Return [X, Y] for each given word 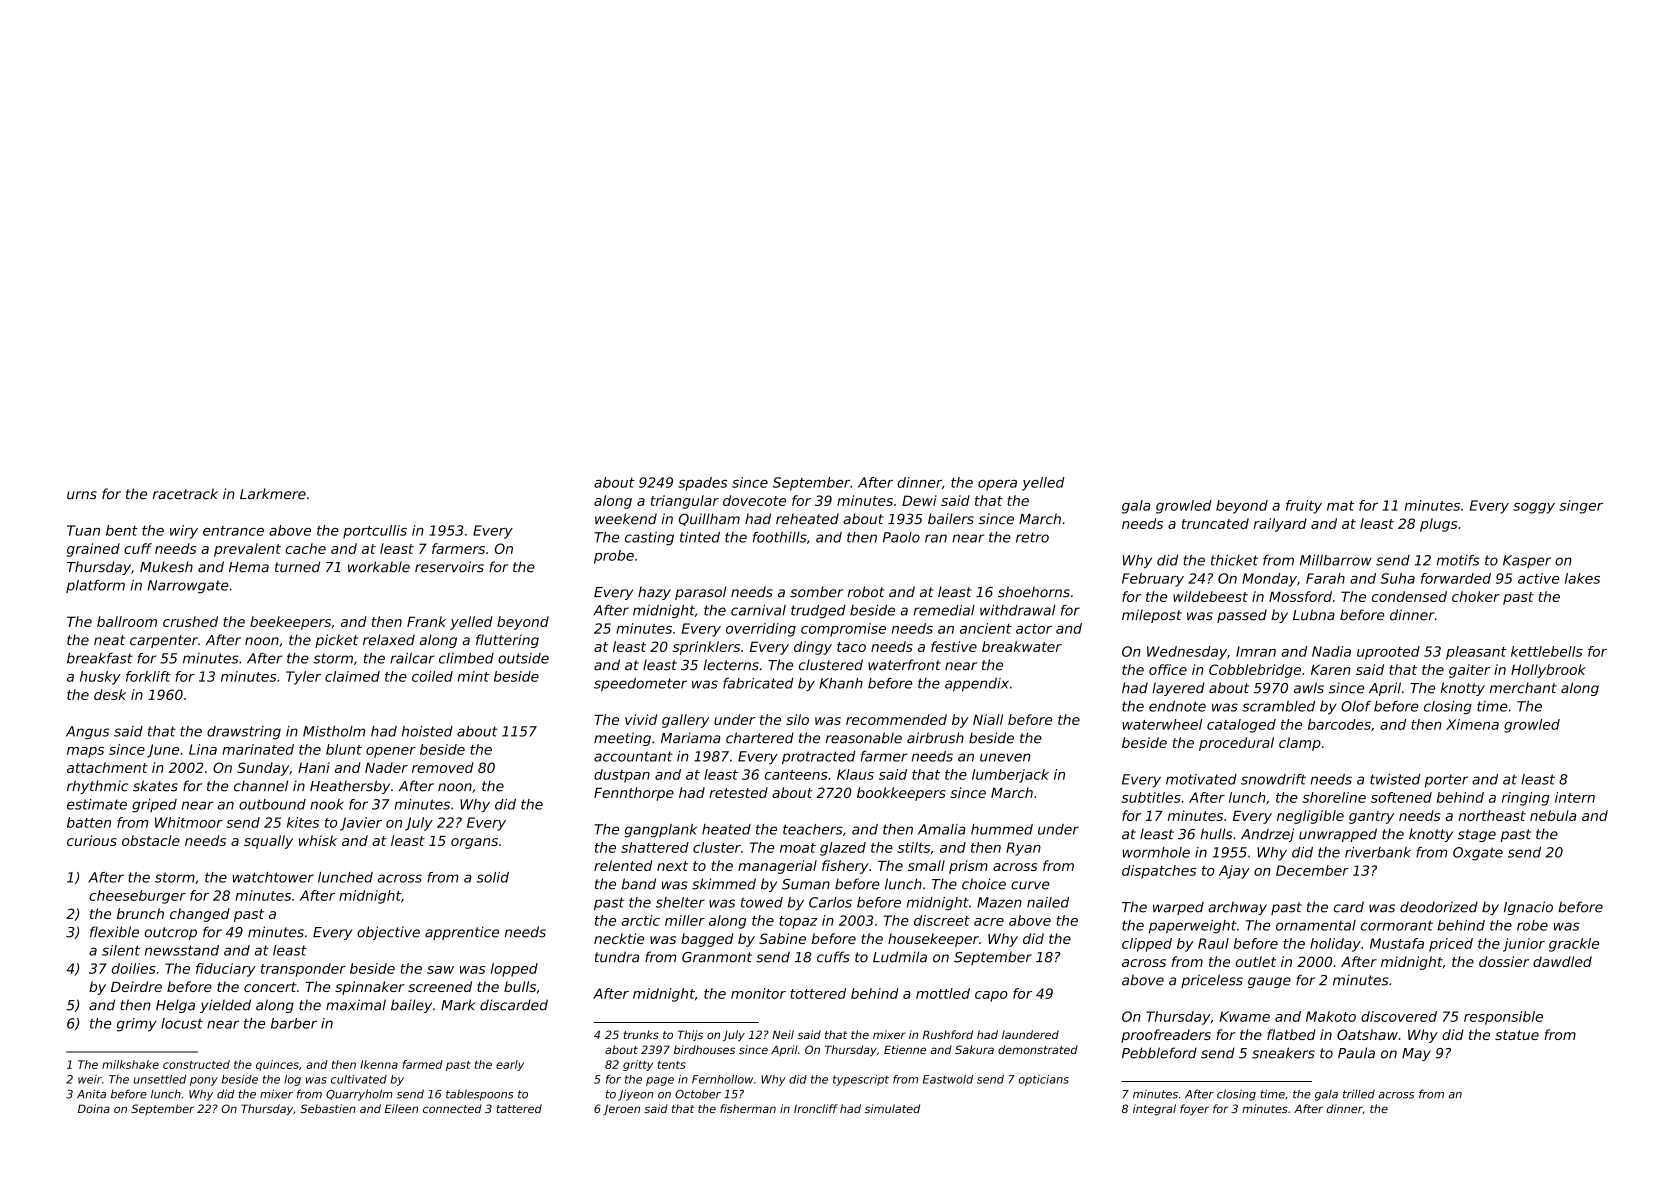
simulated [892, 1108]
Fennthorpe [634, 794]
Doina [94, 1108]
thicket [1234, 560]
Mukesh [166, 567]
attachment [107, 767]
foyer [1194, 1109]
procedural [1236, 744]
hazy [654, 593]
